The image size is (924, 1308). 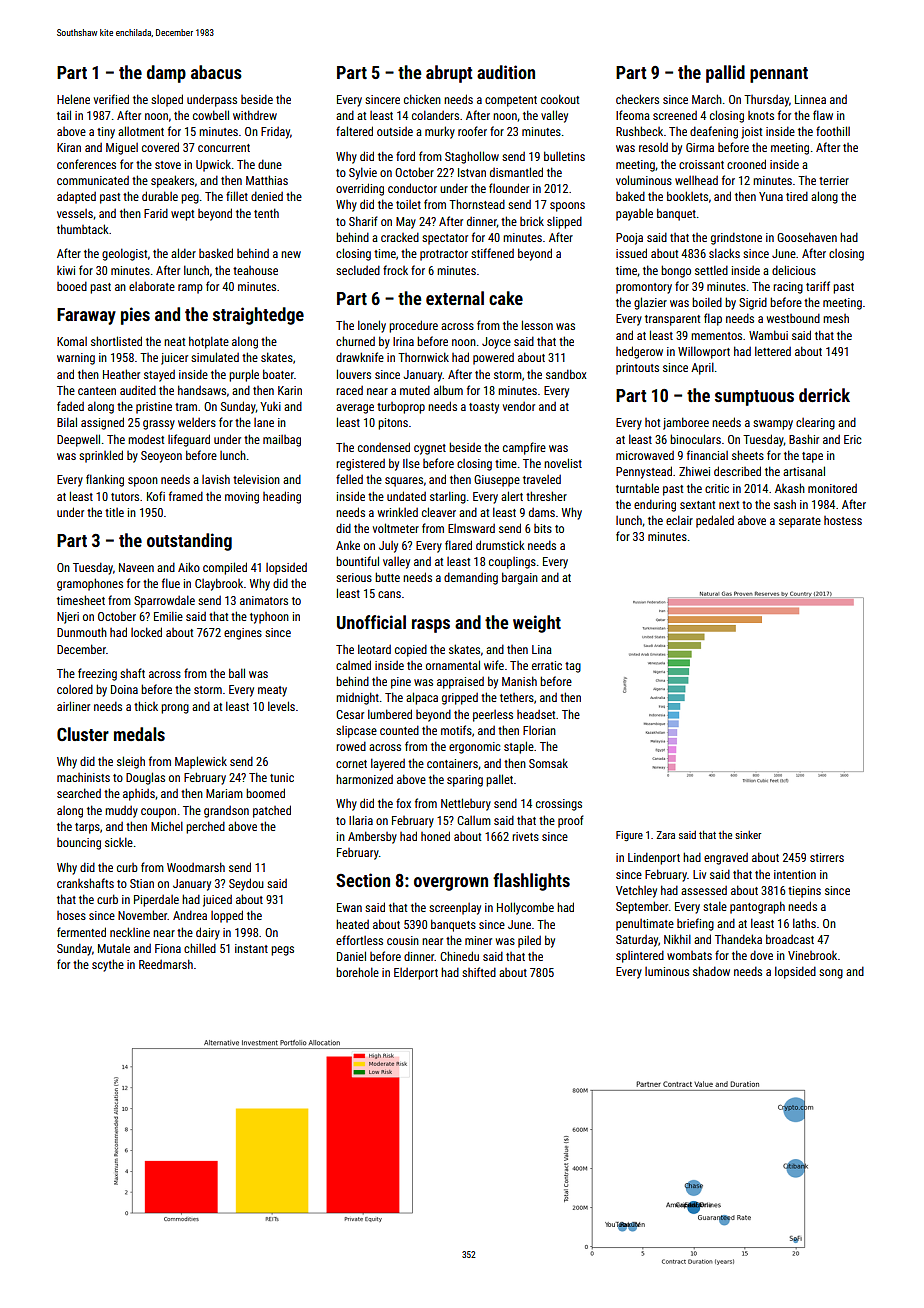 I want to click on tail, so click(x=64, y=115).
